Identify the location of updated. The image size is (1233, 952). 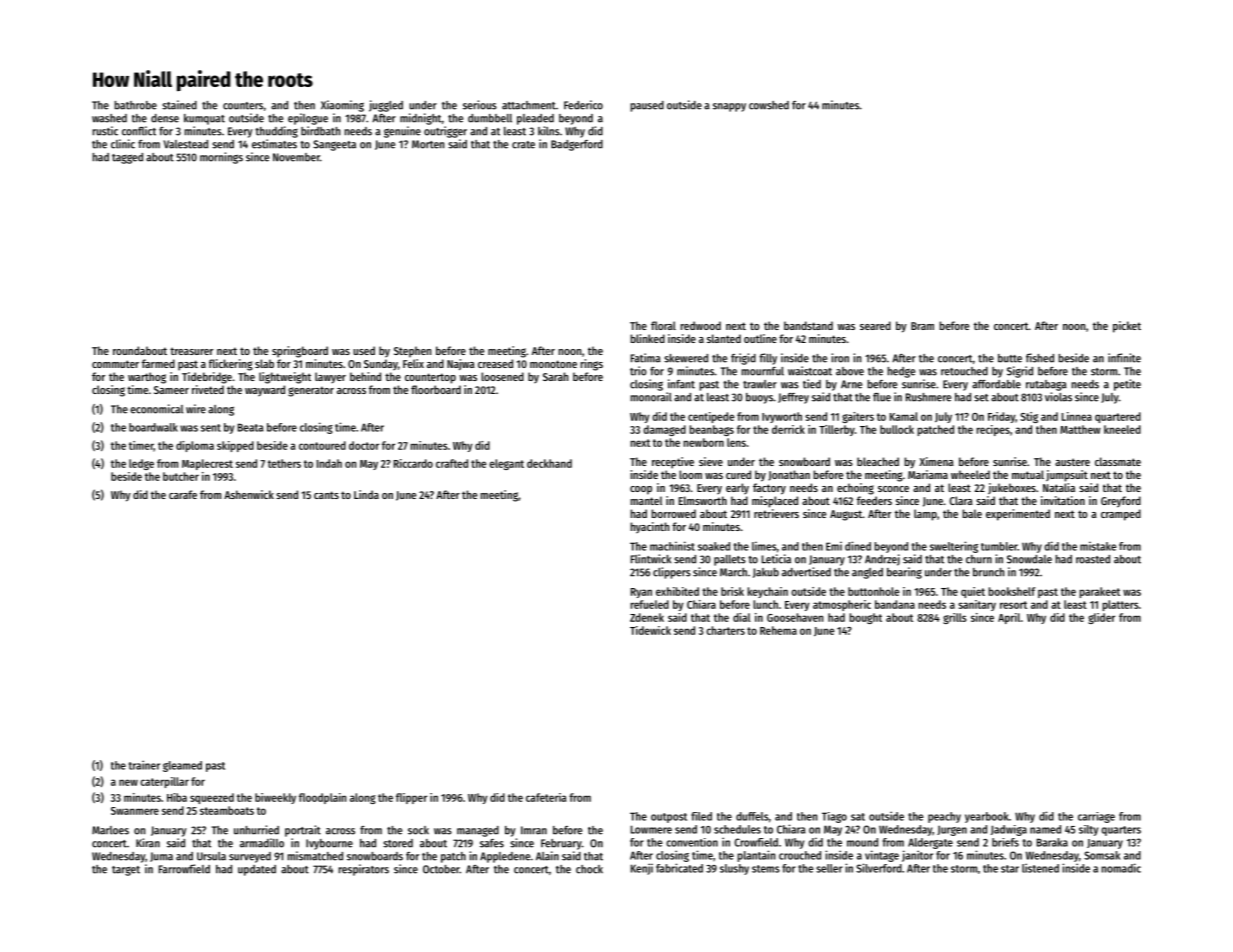
(257, 870).
